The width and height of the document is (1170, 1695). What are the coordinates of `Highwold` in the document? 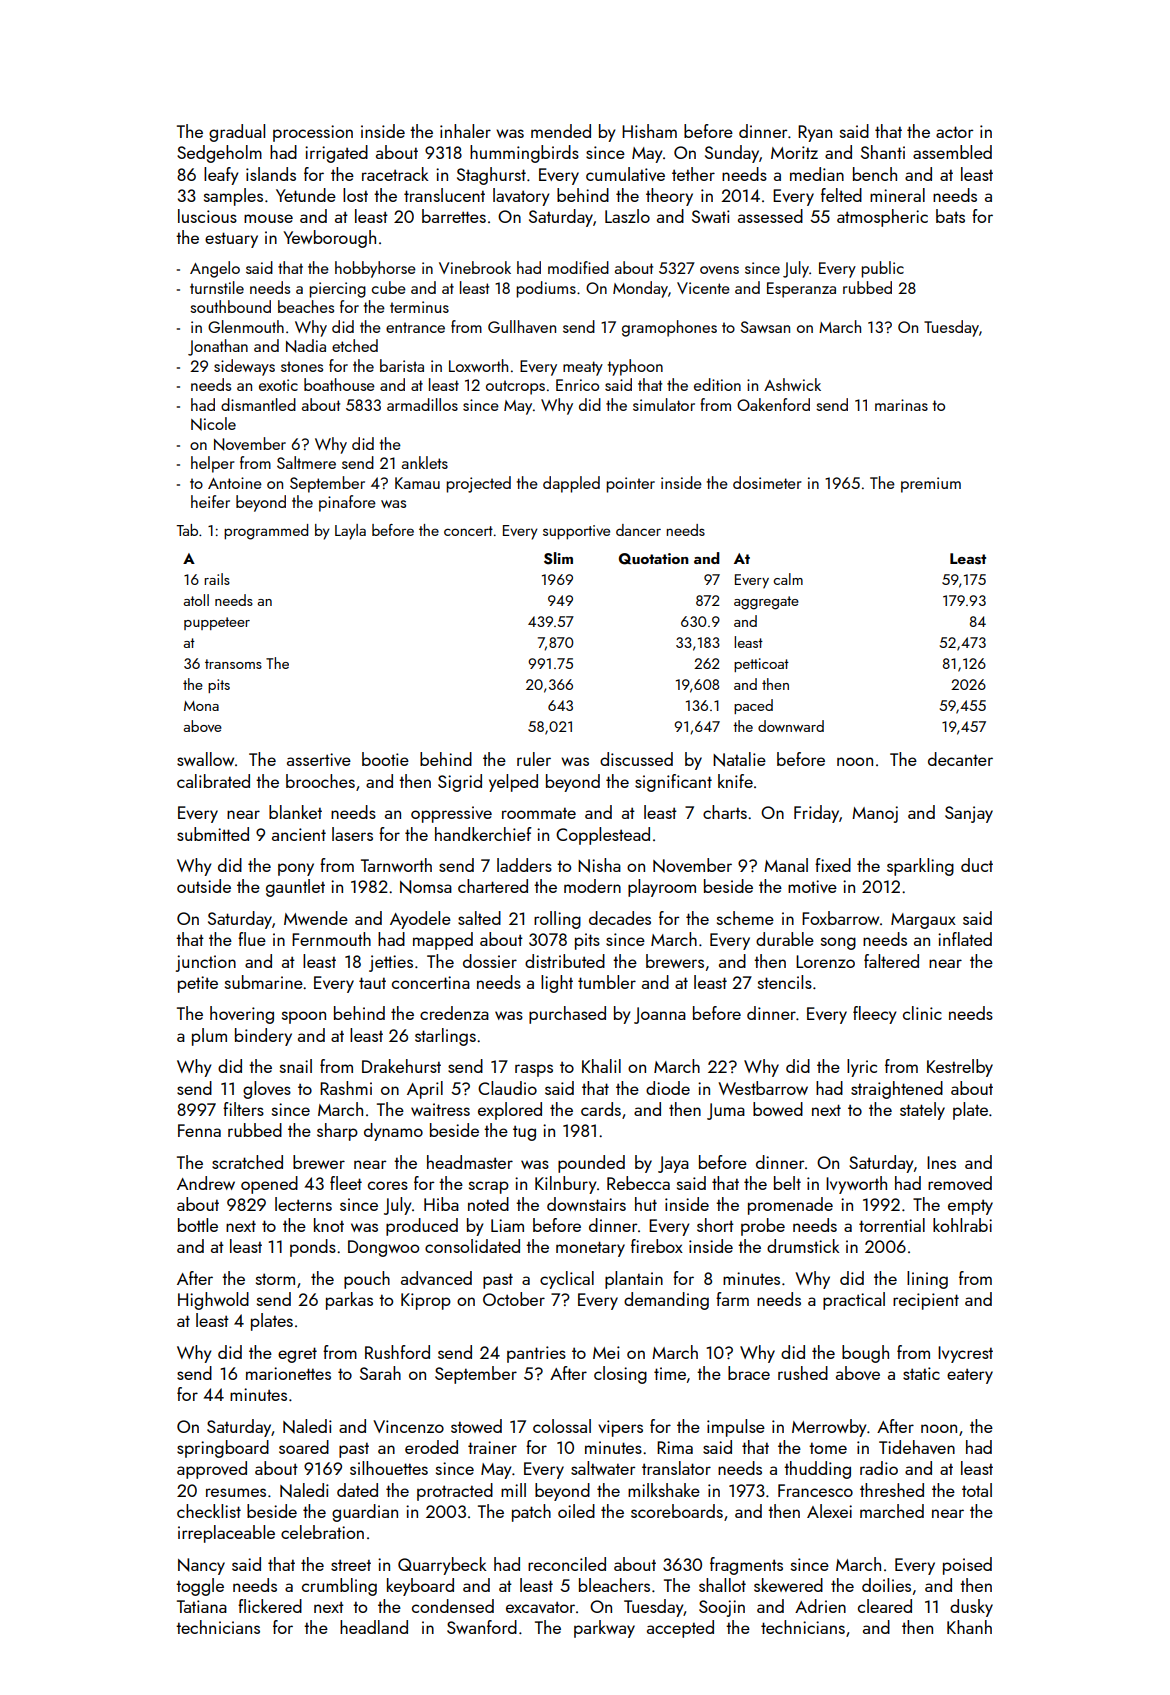 It's located at (213, 1301).
